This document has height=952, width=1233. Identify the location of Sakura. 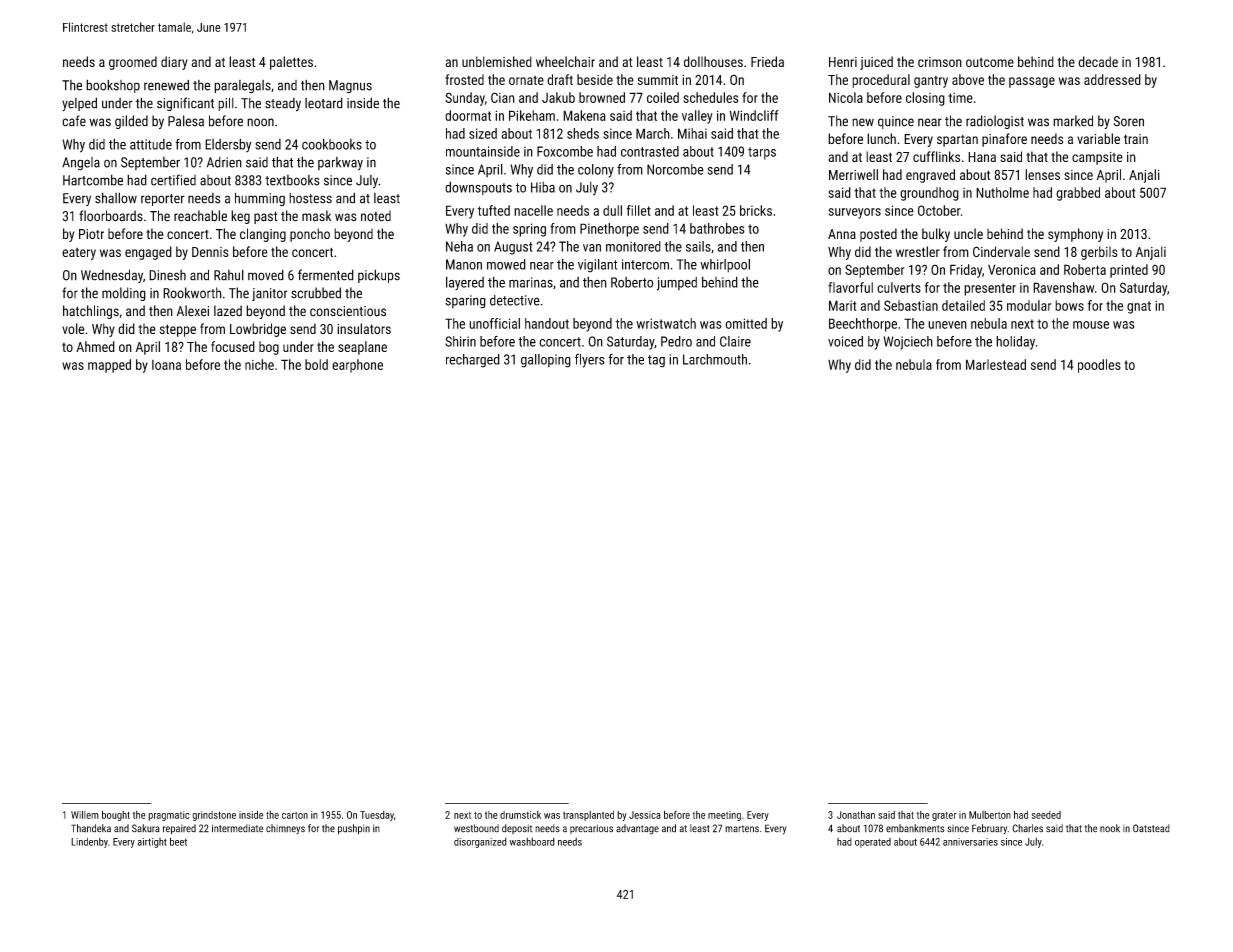
(146, 828).
